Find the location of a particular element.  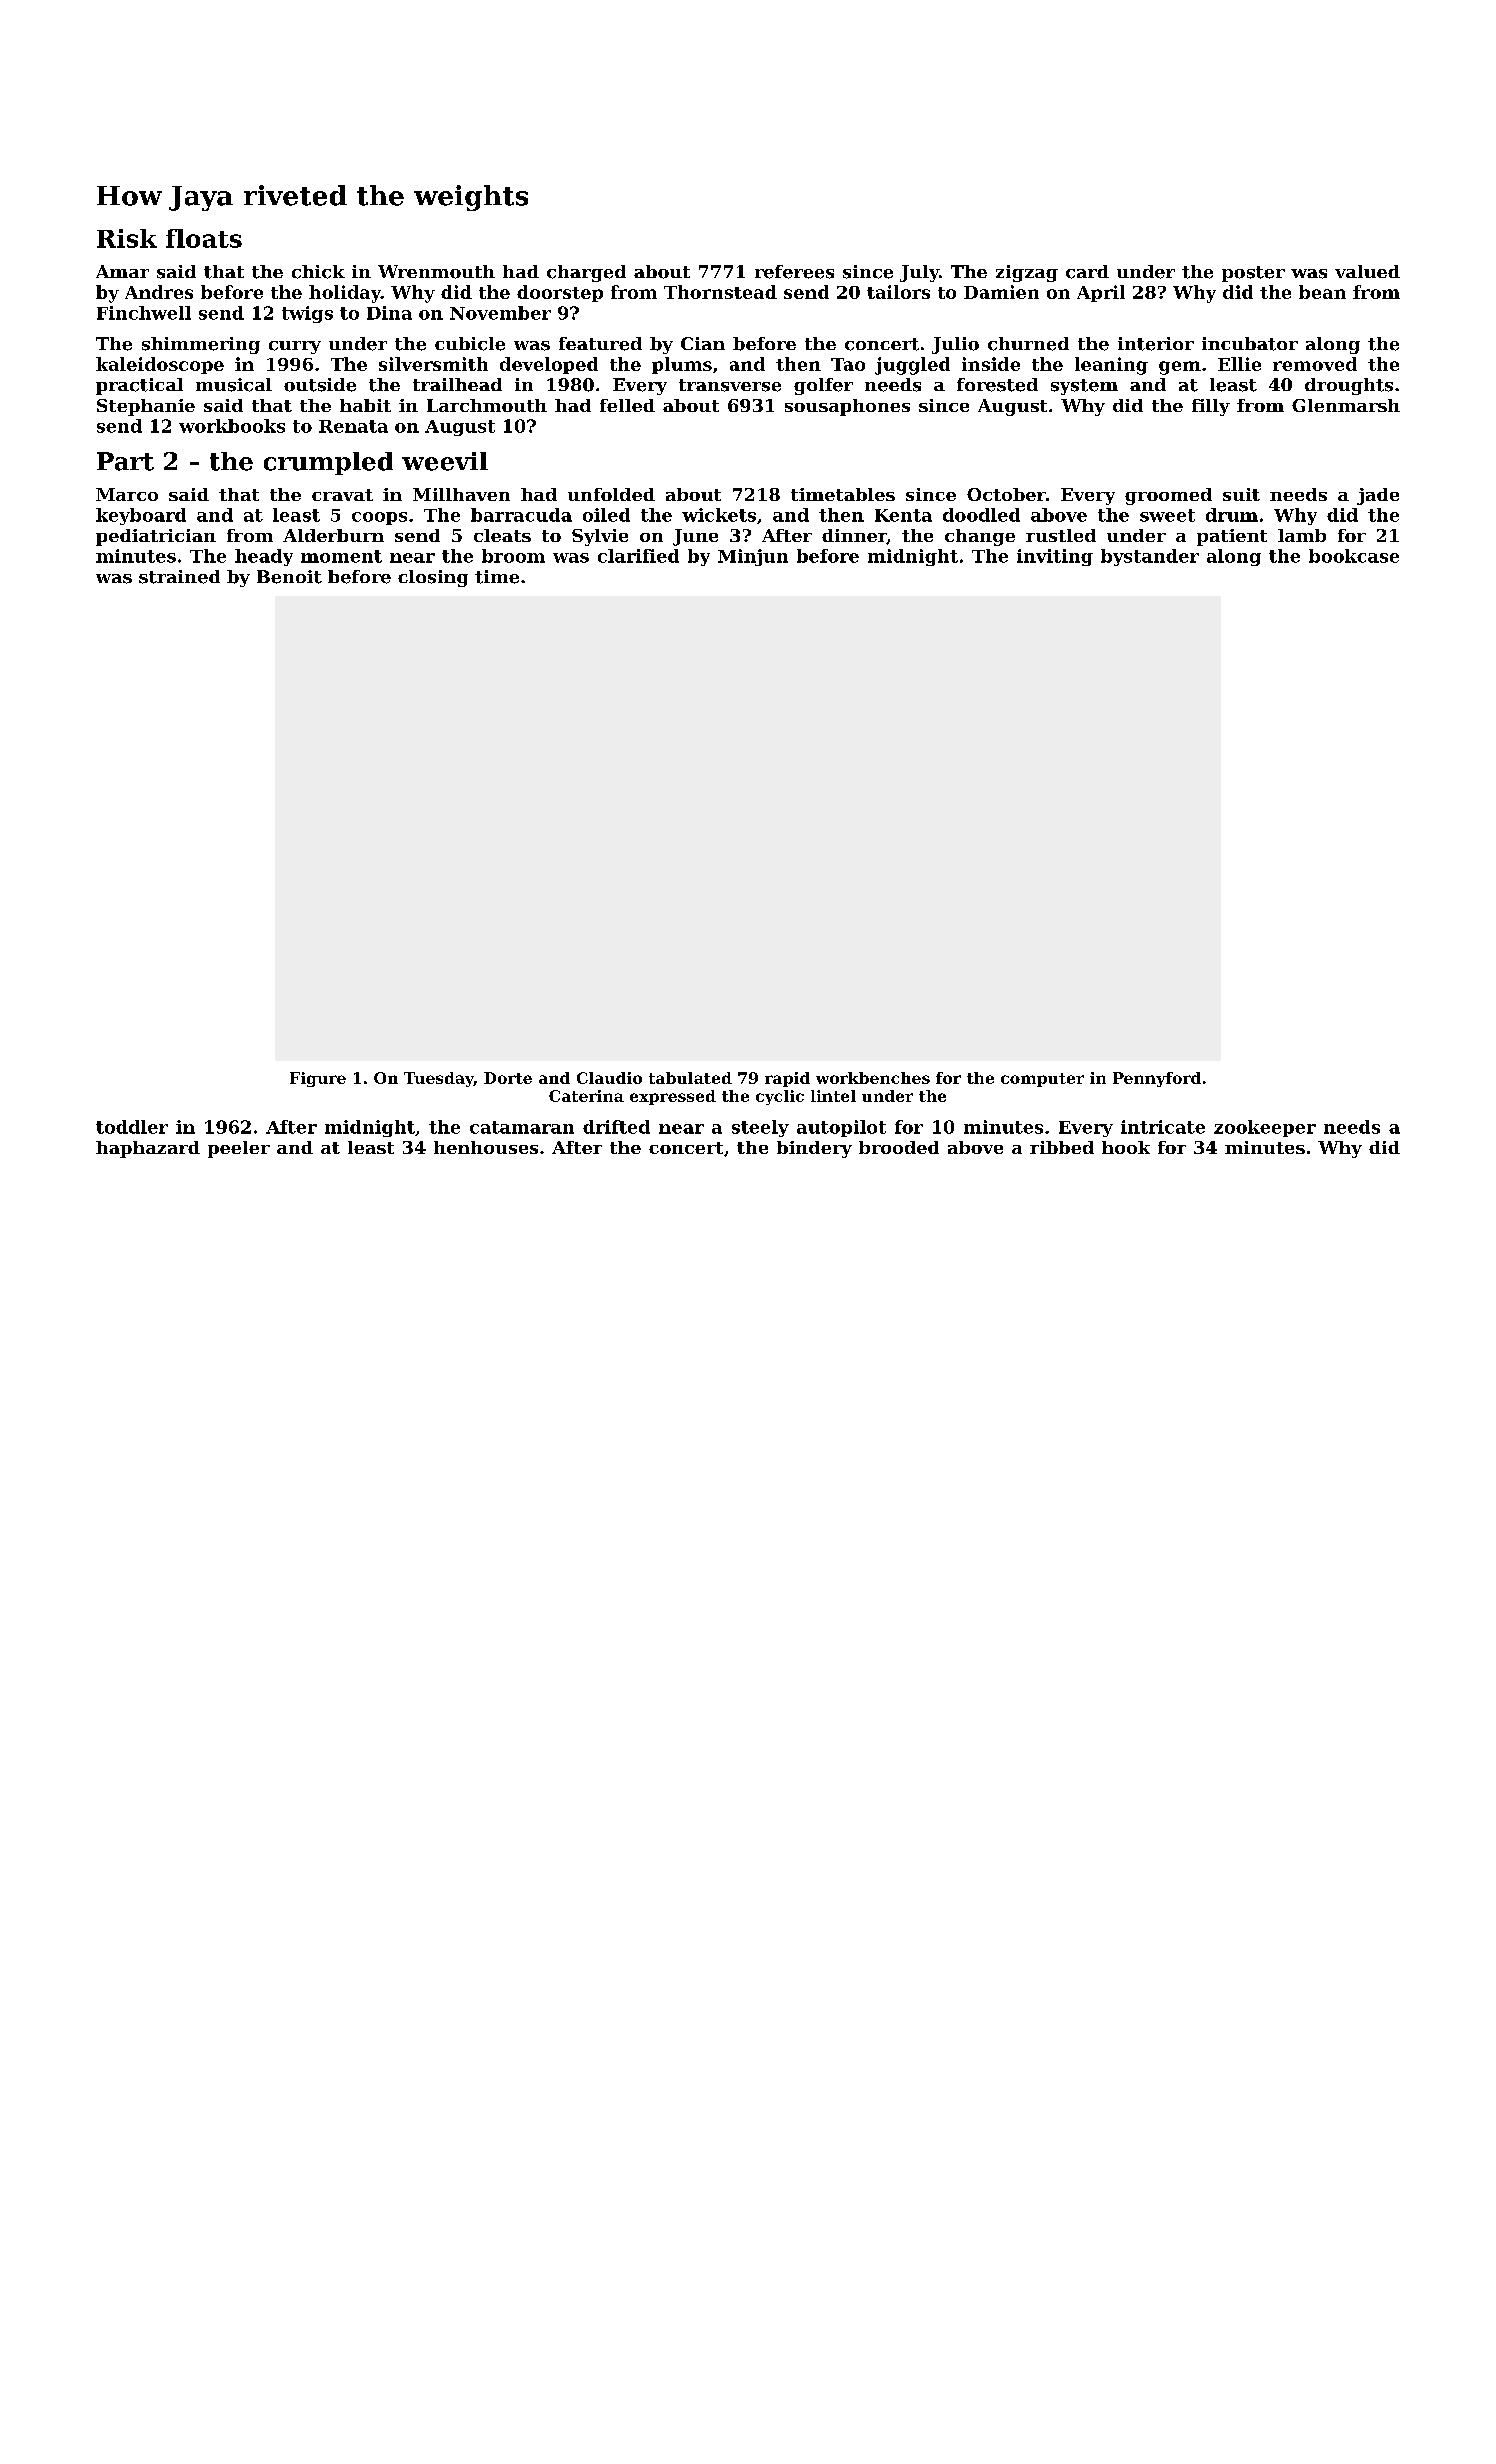

wickets is located at coordinates (719, 515).
